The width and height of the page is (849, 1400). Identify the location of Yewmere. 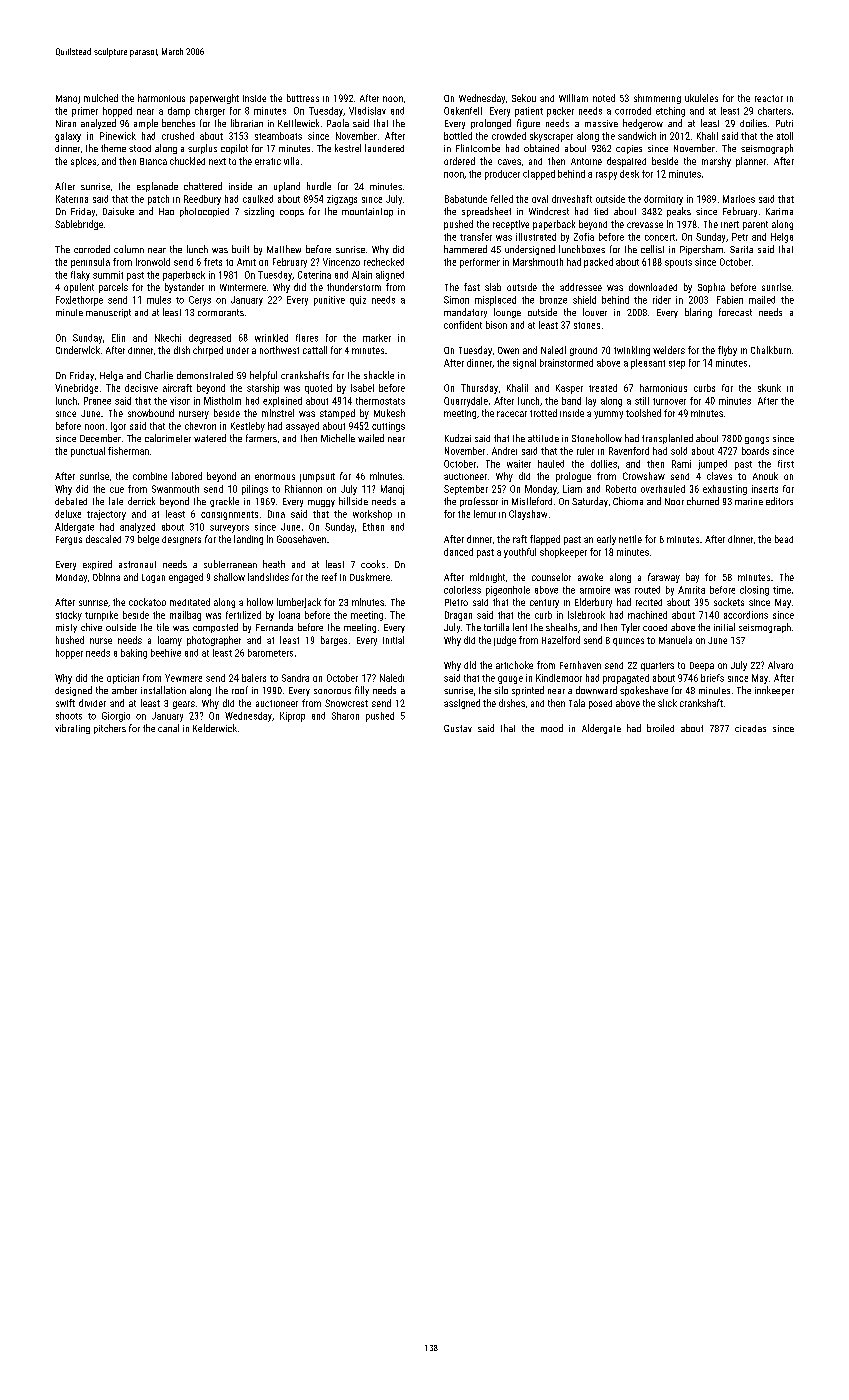
(183, 678).
